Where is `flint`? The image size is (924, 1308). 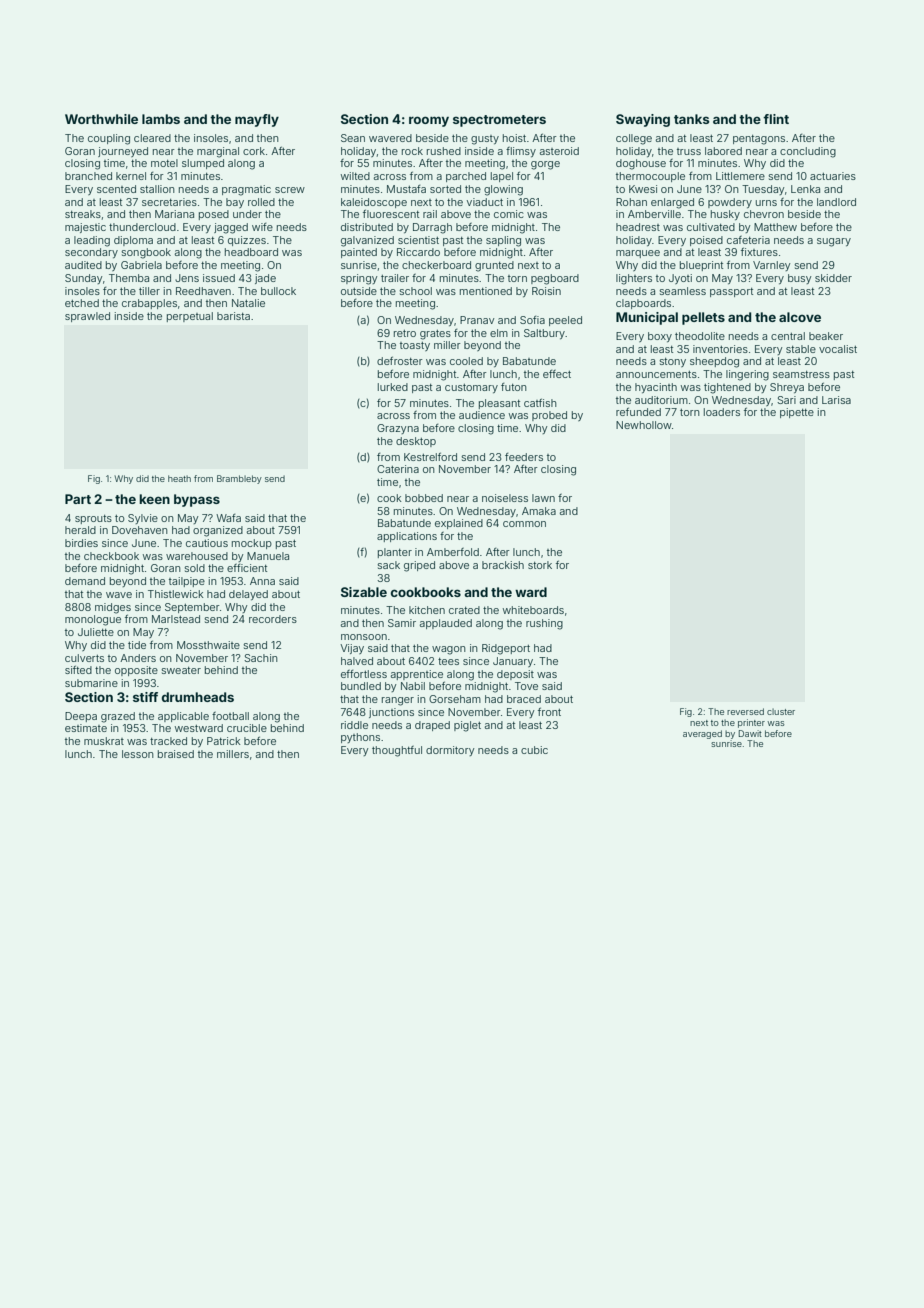
flint is located at coordinates (776, 119).
